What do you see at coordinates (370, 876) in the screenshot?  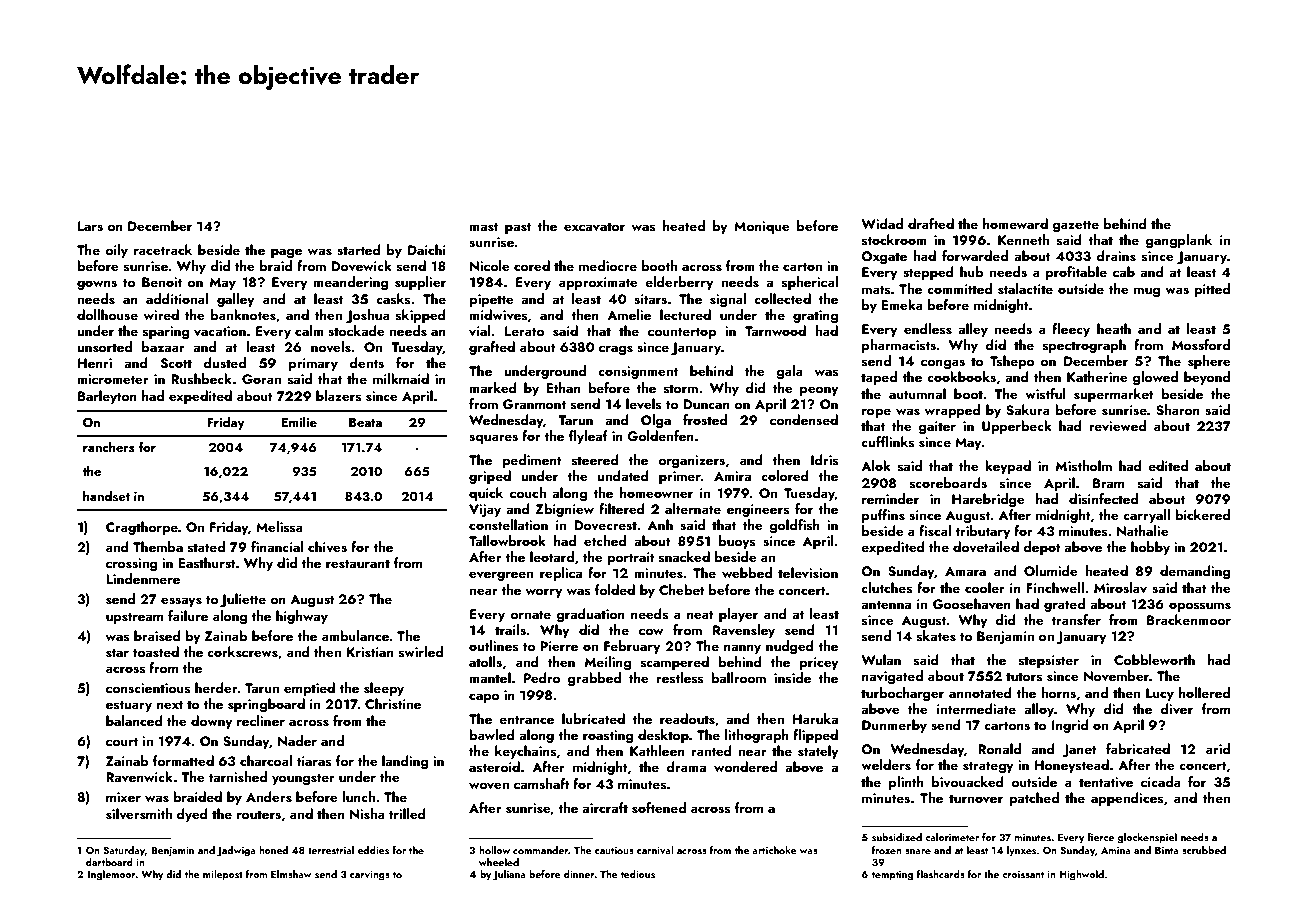 I see `carvings` at bounding box center [370, 876].
